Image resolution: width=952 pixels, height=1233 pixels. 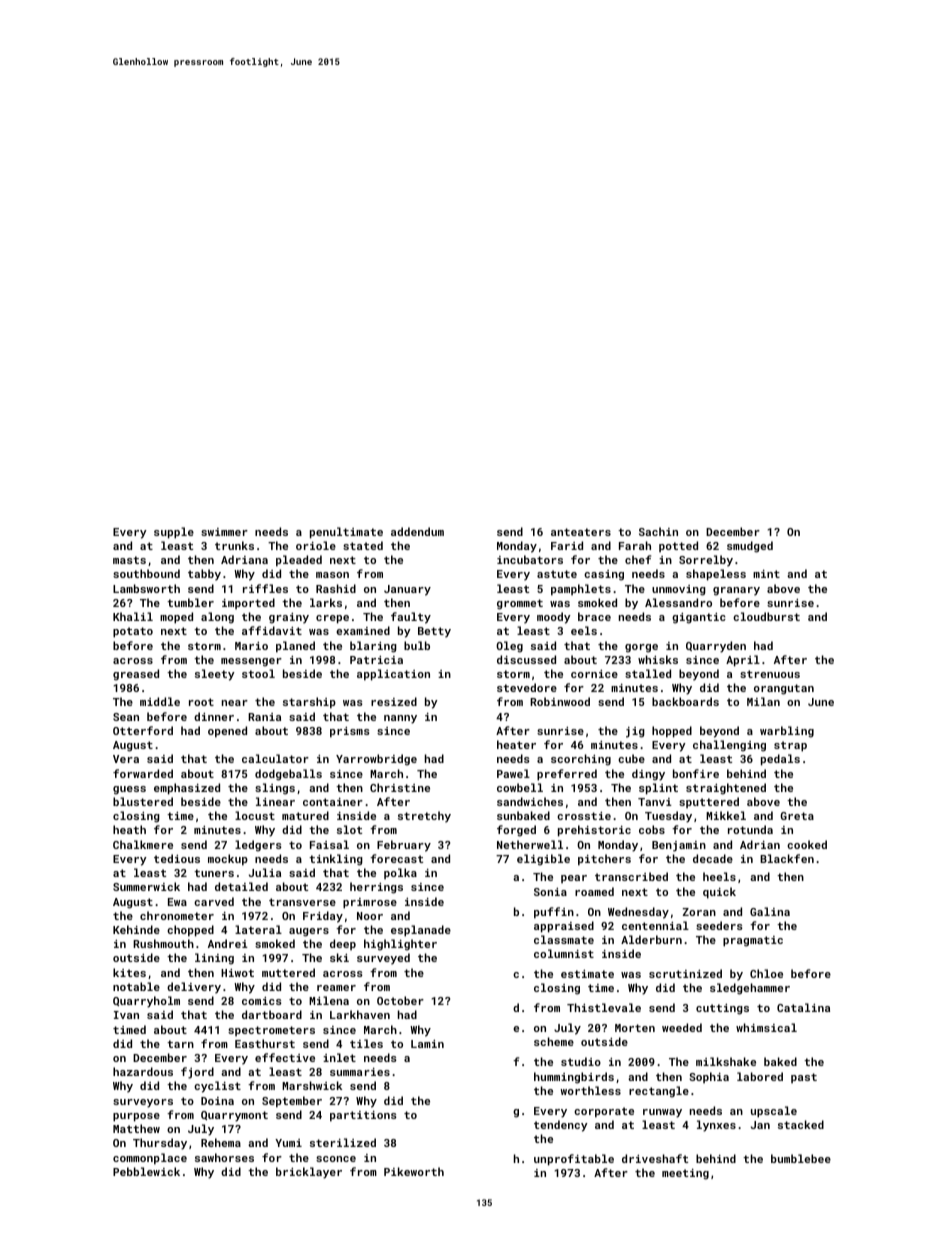 What do you see at coordinates (679, 846) in the screenshot?
I see `Benjamin` at bounding box center [679, 846].
